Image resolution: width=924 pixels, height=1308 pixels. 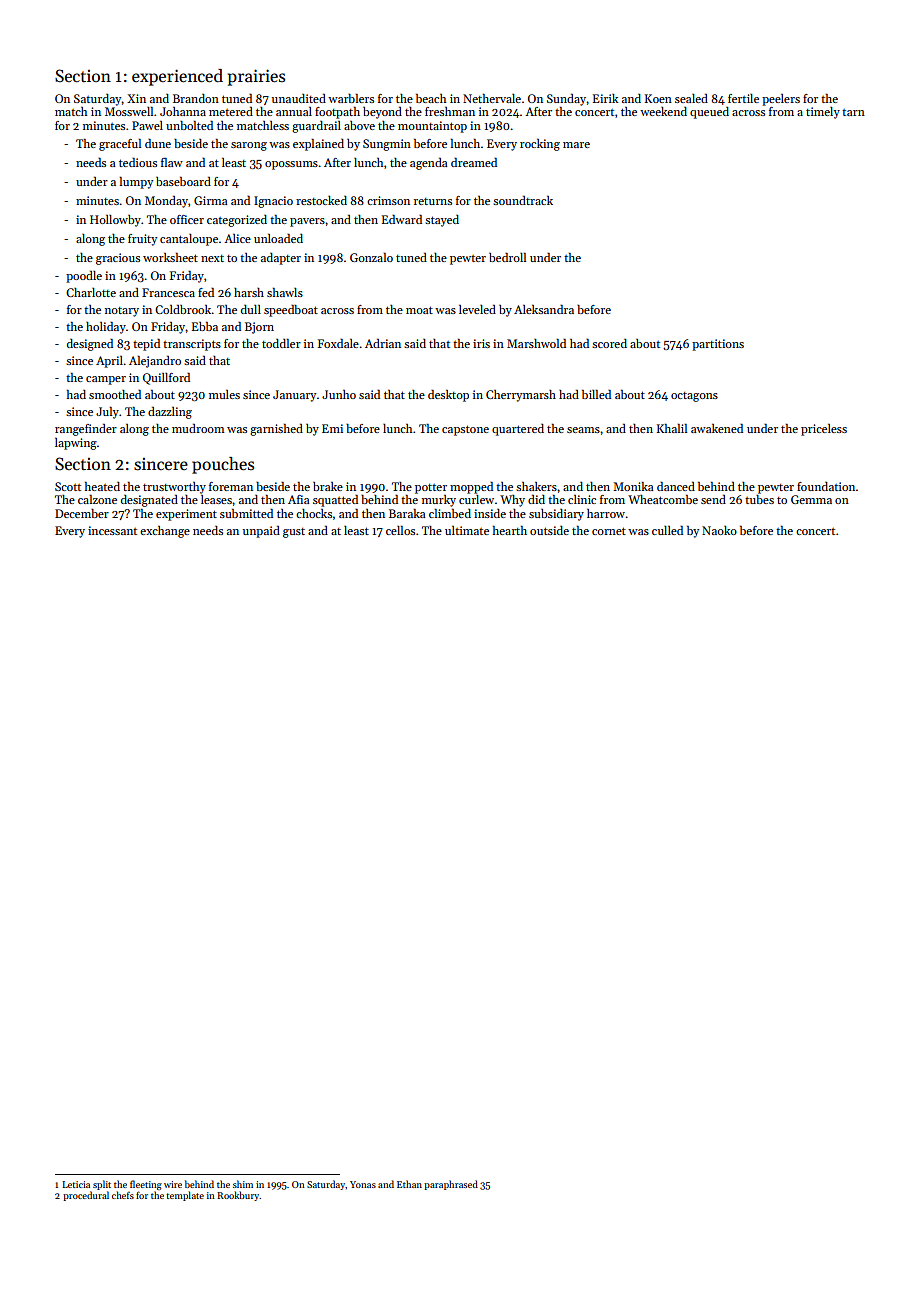 I want to click on Ethan, so click(x=409, y=1184).
